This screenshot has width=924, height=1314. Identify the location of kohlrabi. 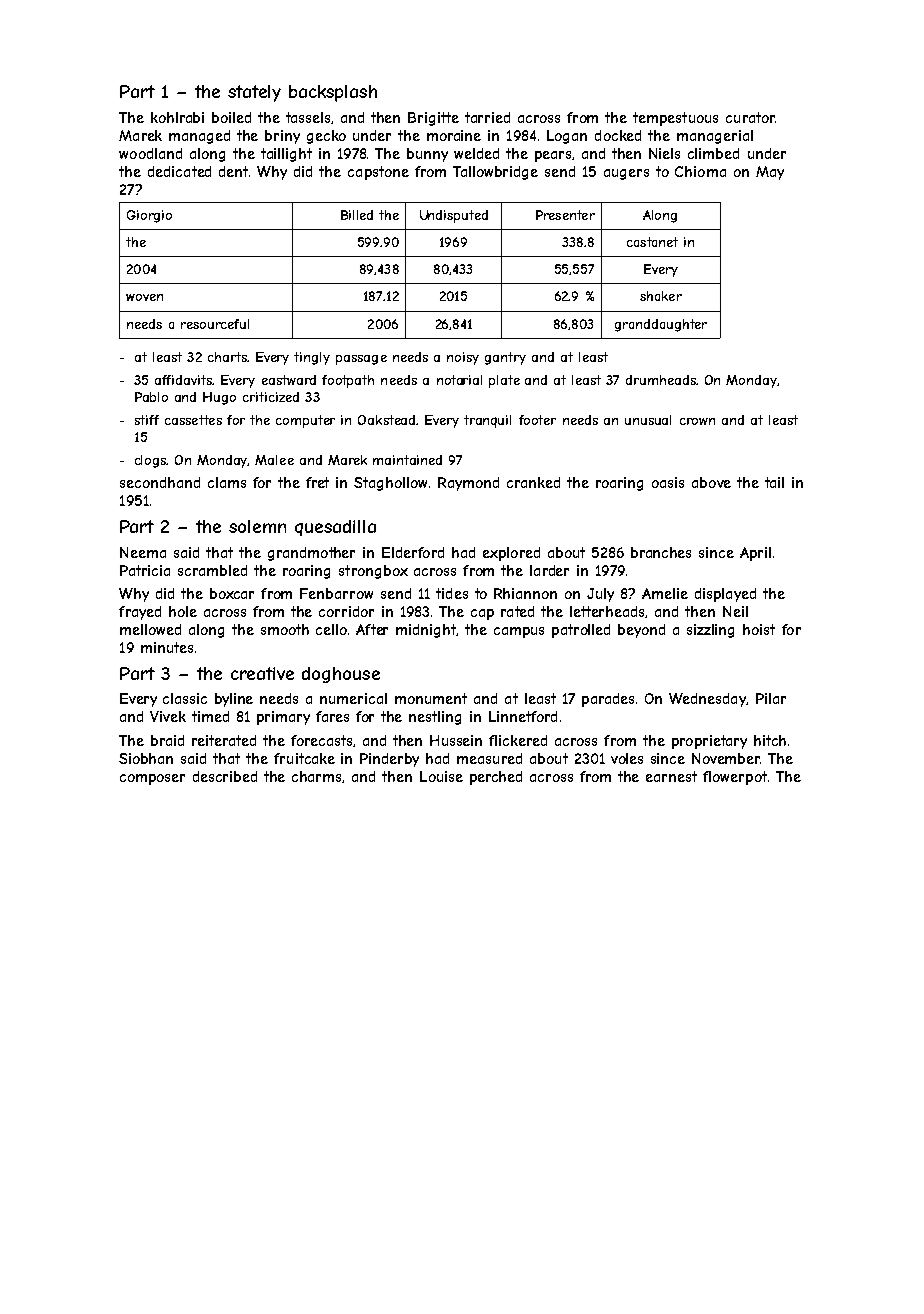
(177, 117).
